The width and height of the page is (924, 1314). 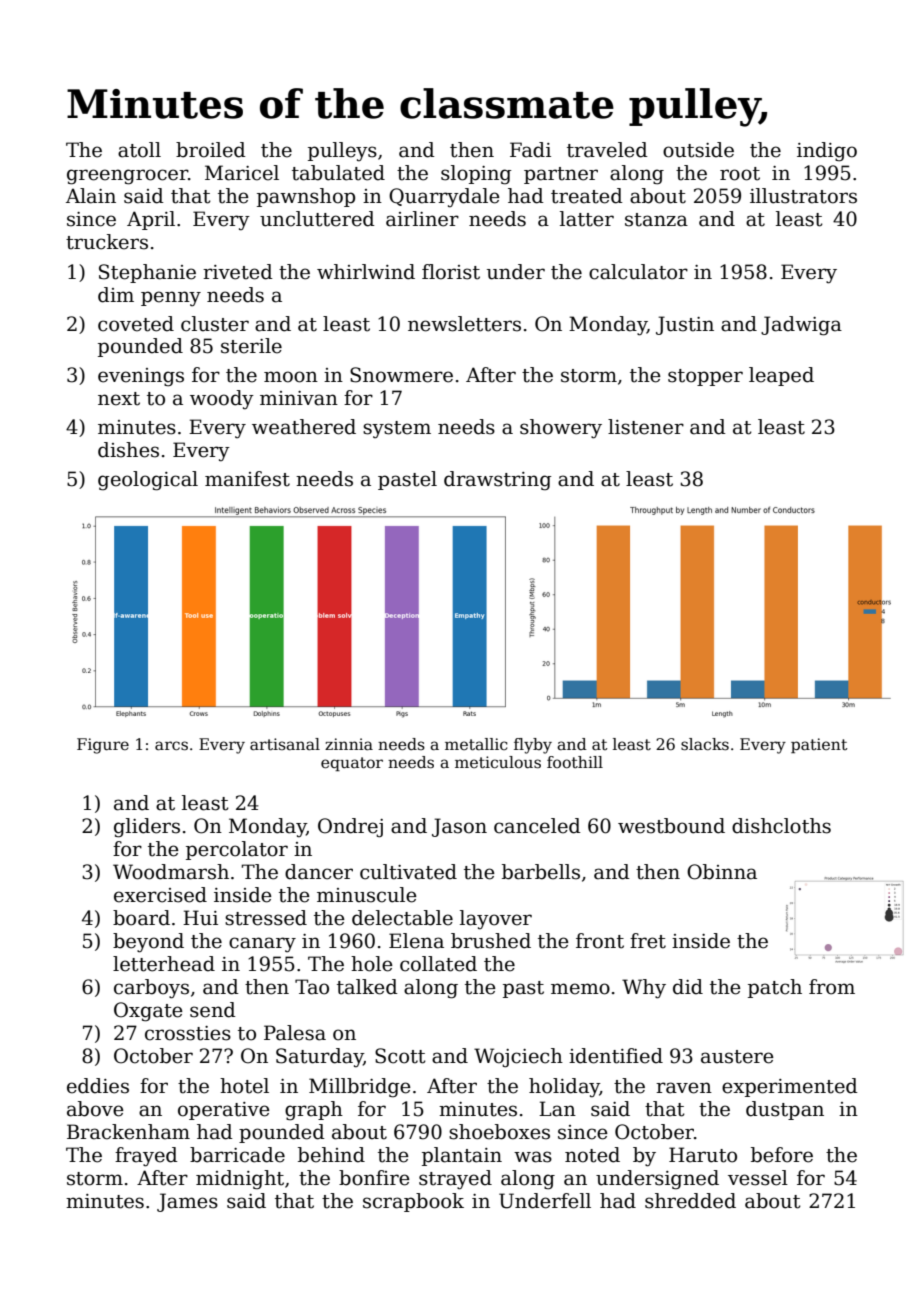 What do you see at coordinates (690, 1201) in the page?
I see `shredded` at bounding box center [690, 1201].
